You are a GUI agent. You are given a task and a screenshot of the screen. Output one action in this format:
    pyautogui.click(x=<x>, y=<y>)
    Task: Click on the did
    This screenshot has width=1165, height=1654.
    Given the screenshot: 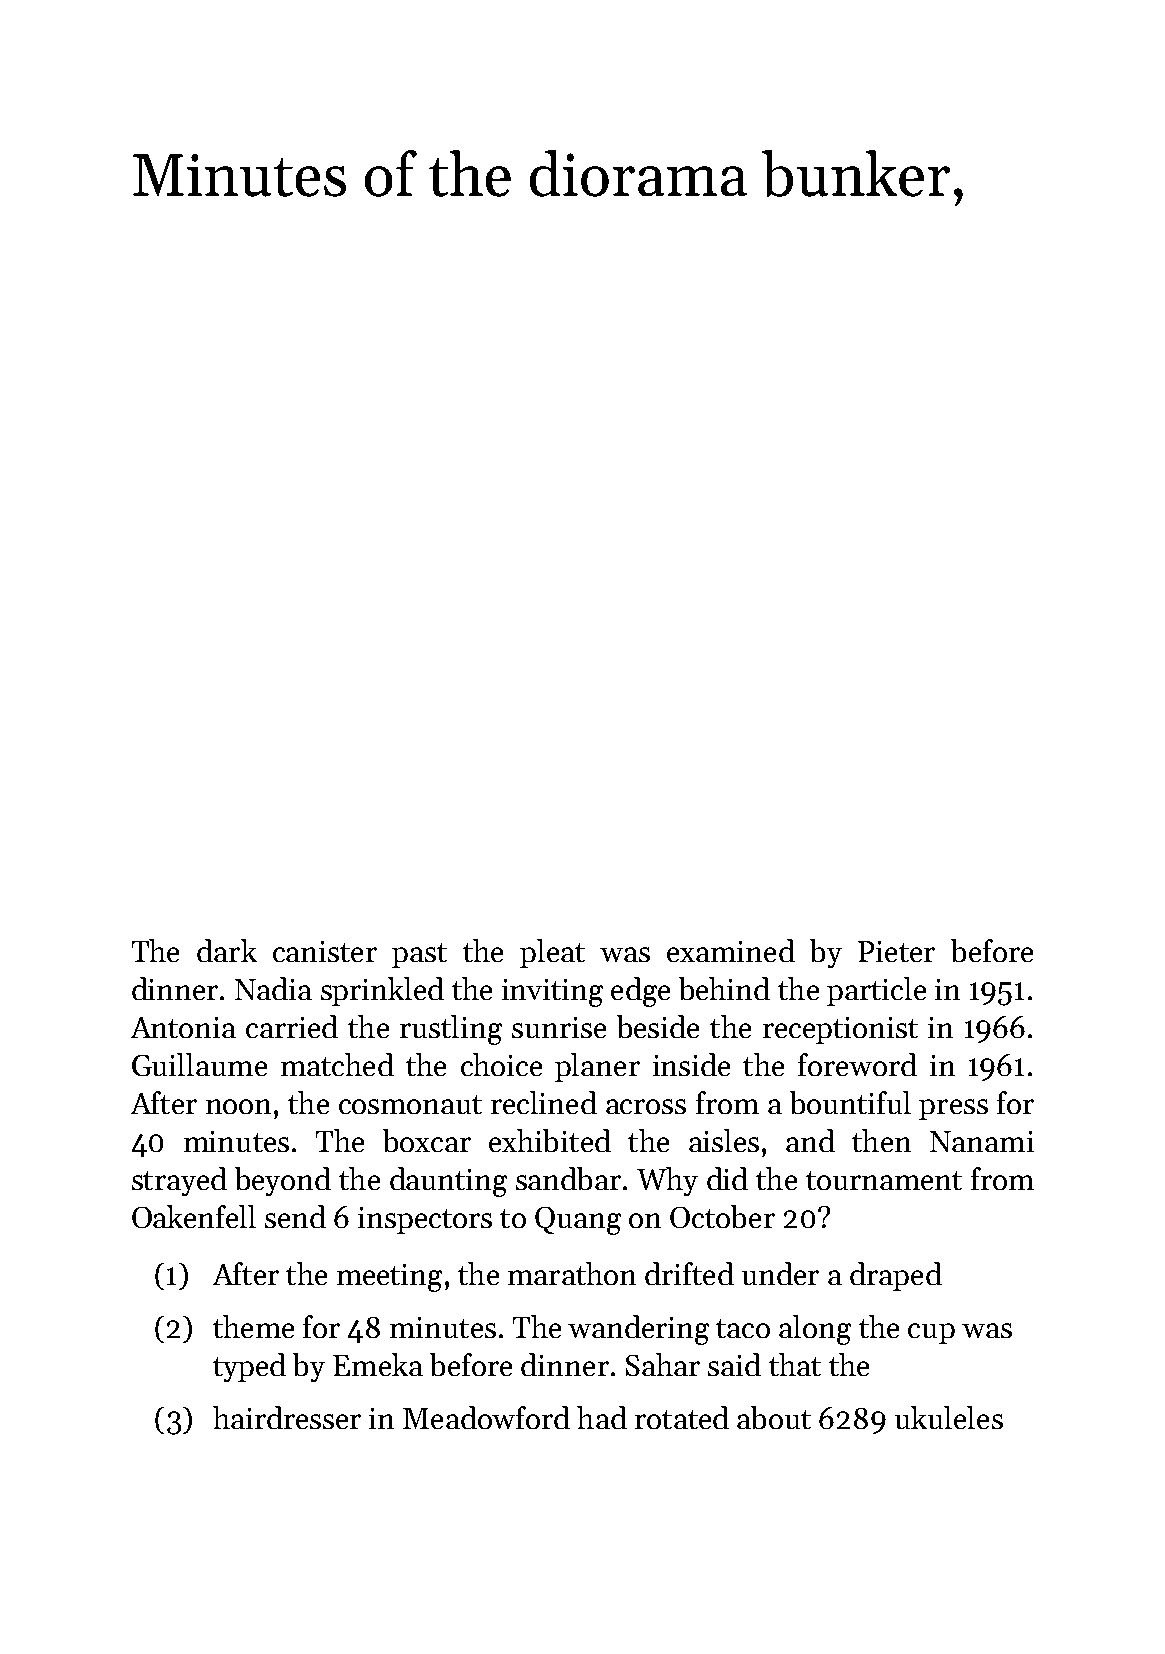 What is the action you would take?
    pyautogui.click(x=727, y=1178)
